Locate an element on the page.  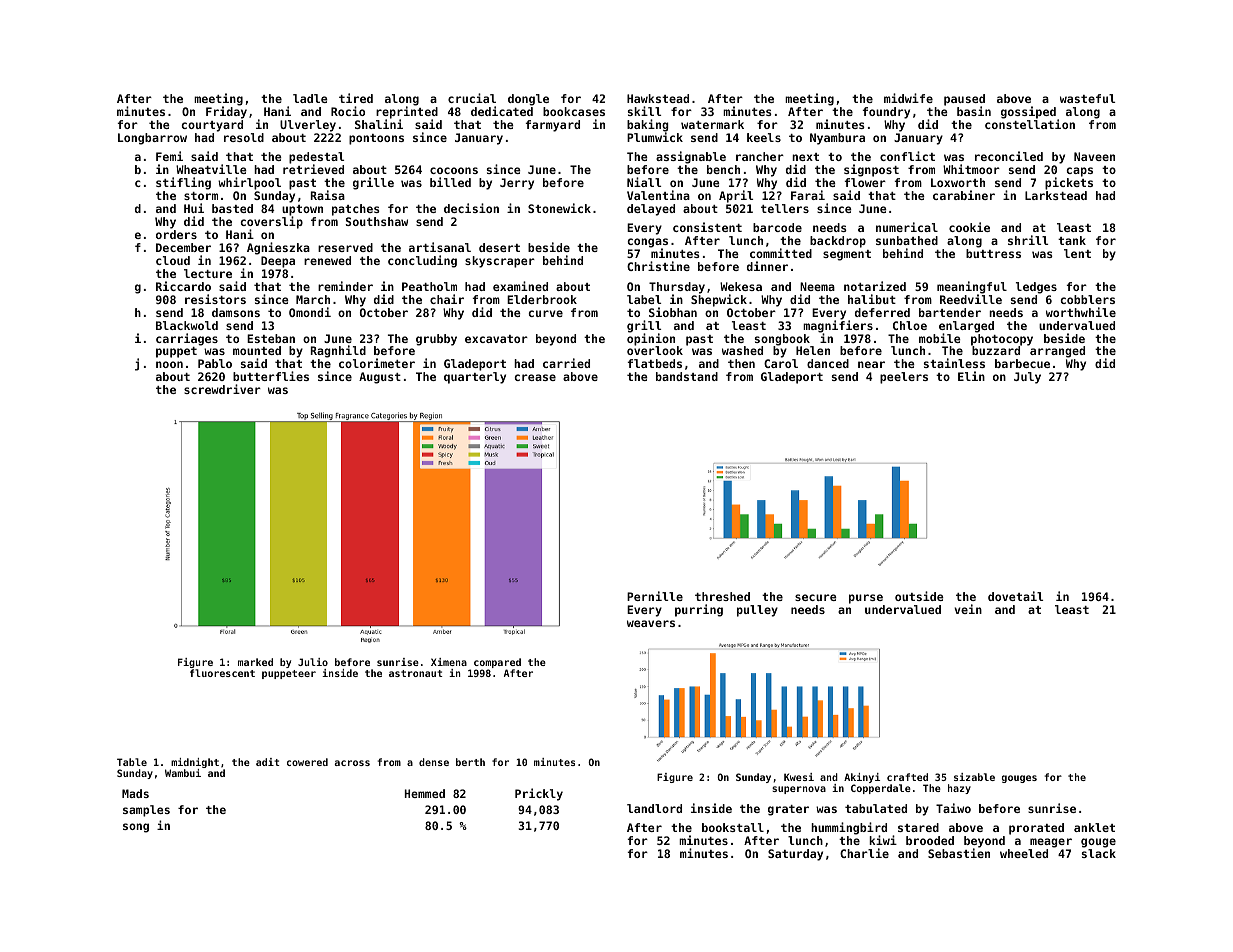
Wekesa is located at coordinates (741, 286).
